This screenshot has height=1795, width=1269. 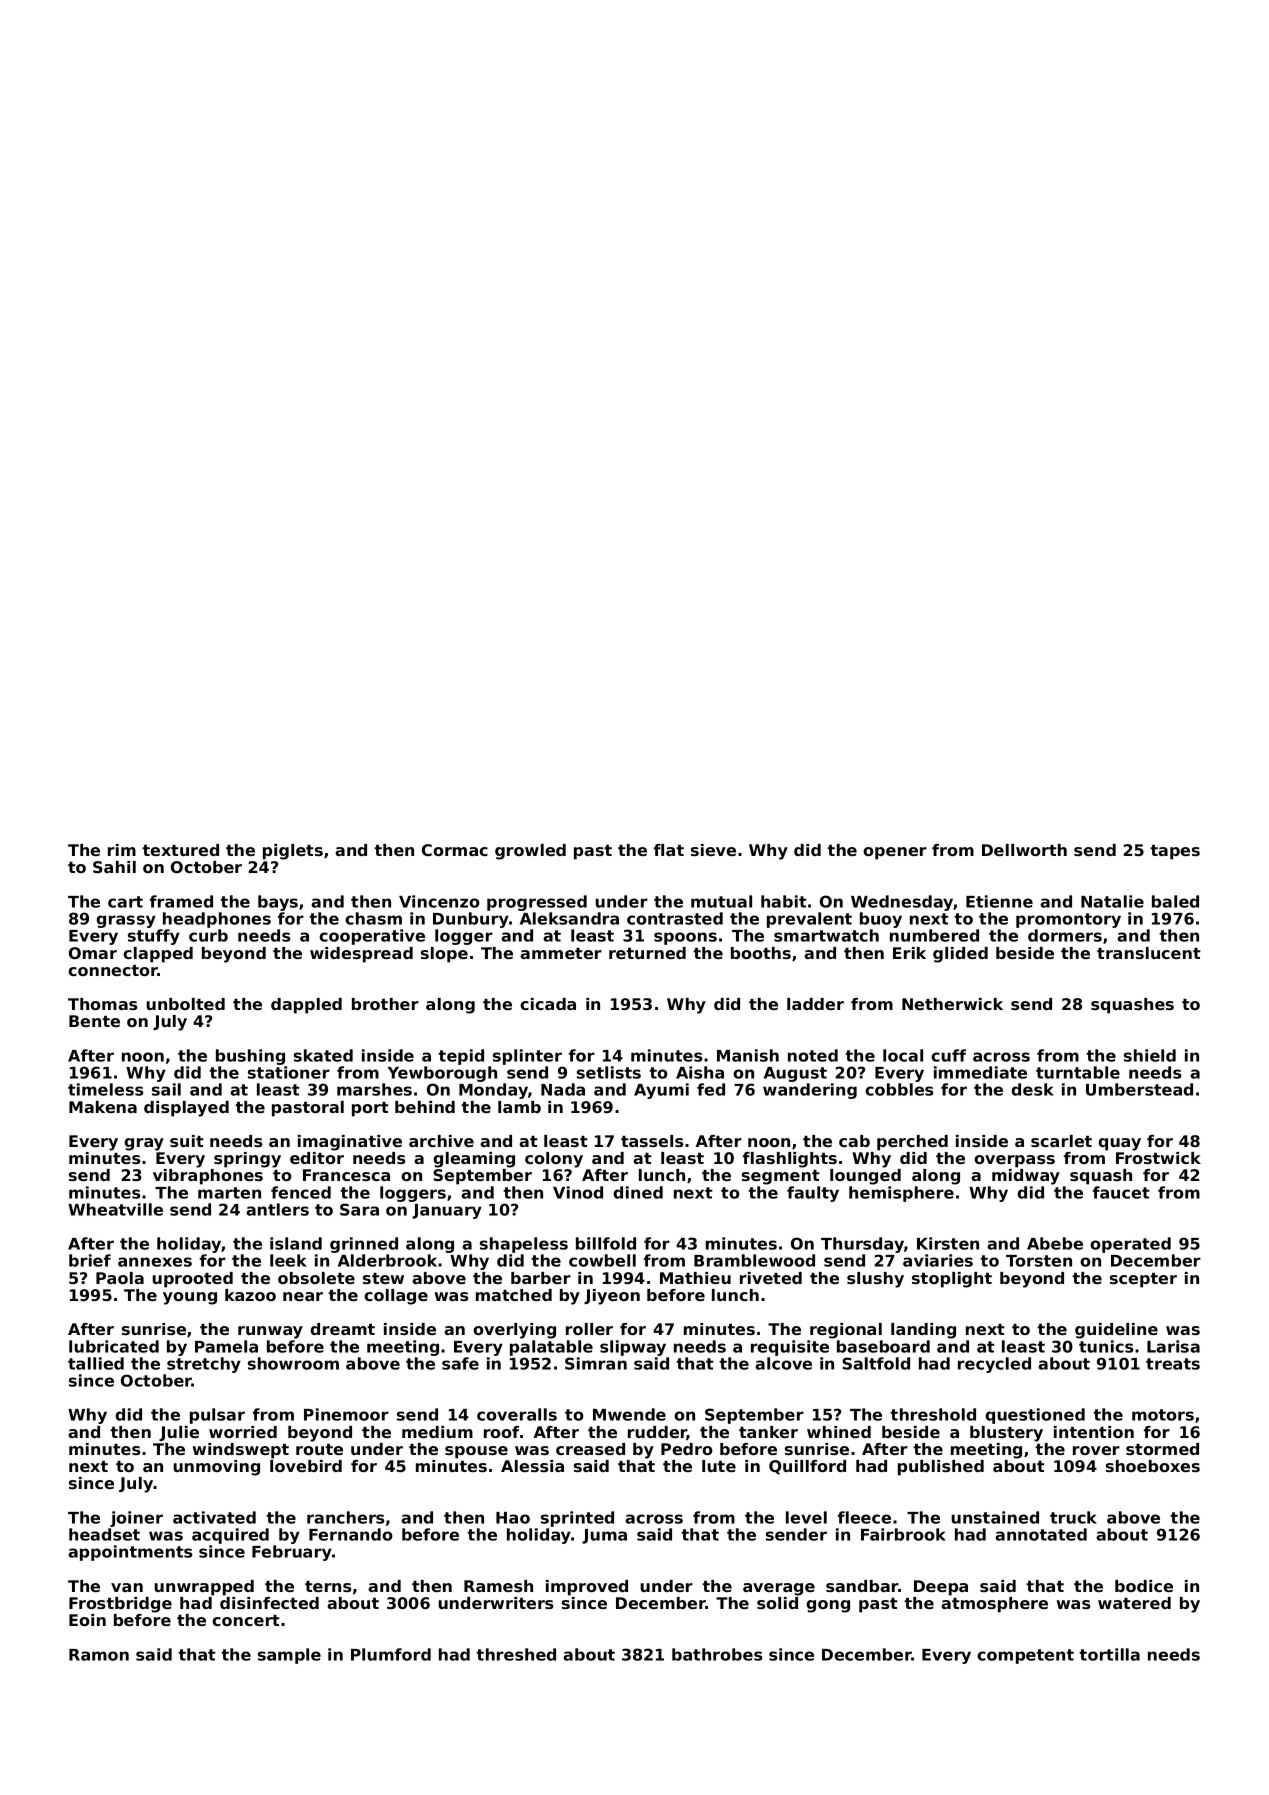 What do you see at coordinates (190, 1298) in the screenshot?
I see `young` at bounding box center [190, 1298].
